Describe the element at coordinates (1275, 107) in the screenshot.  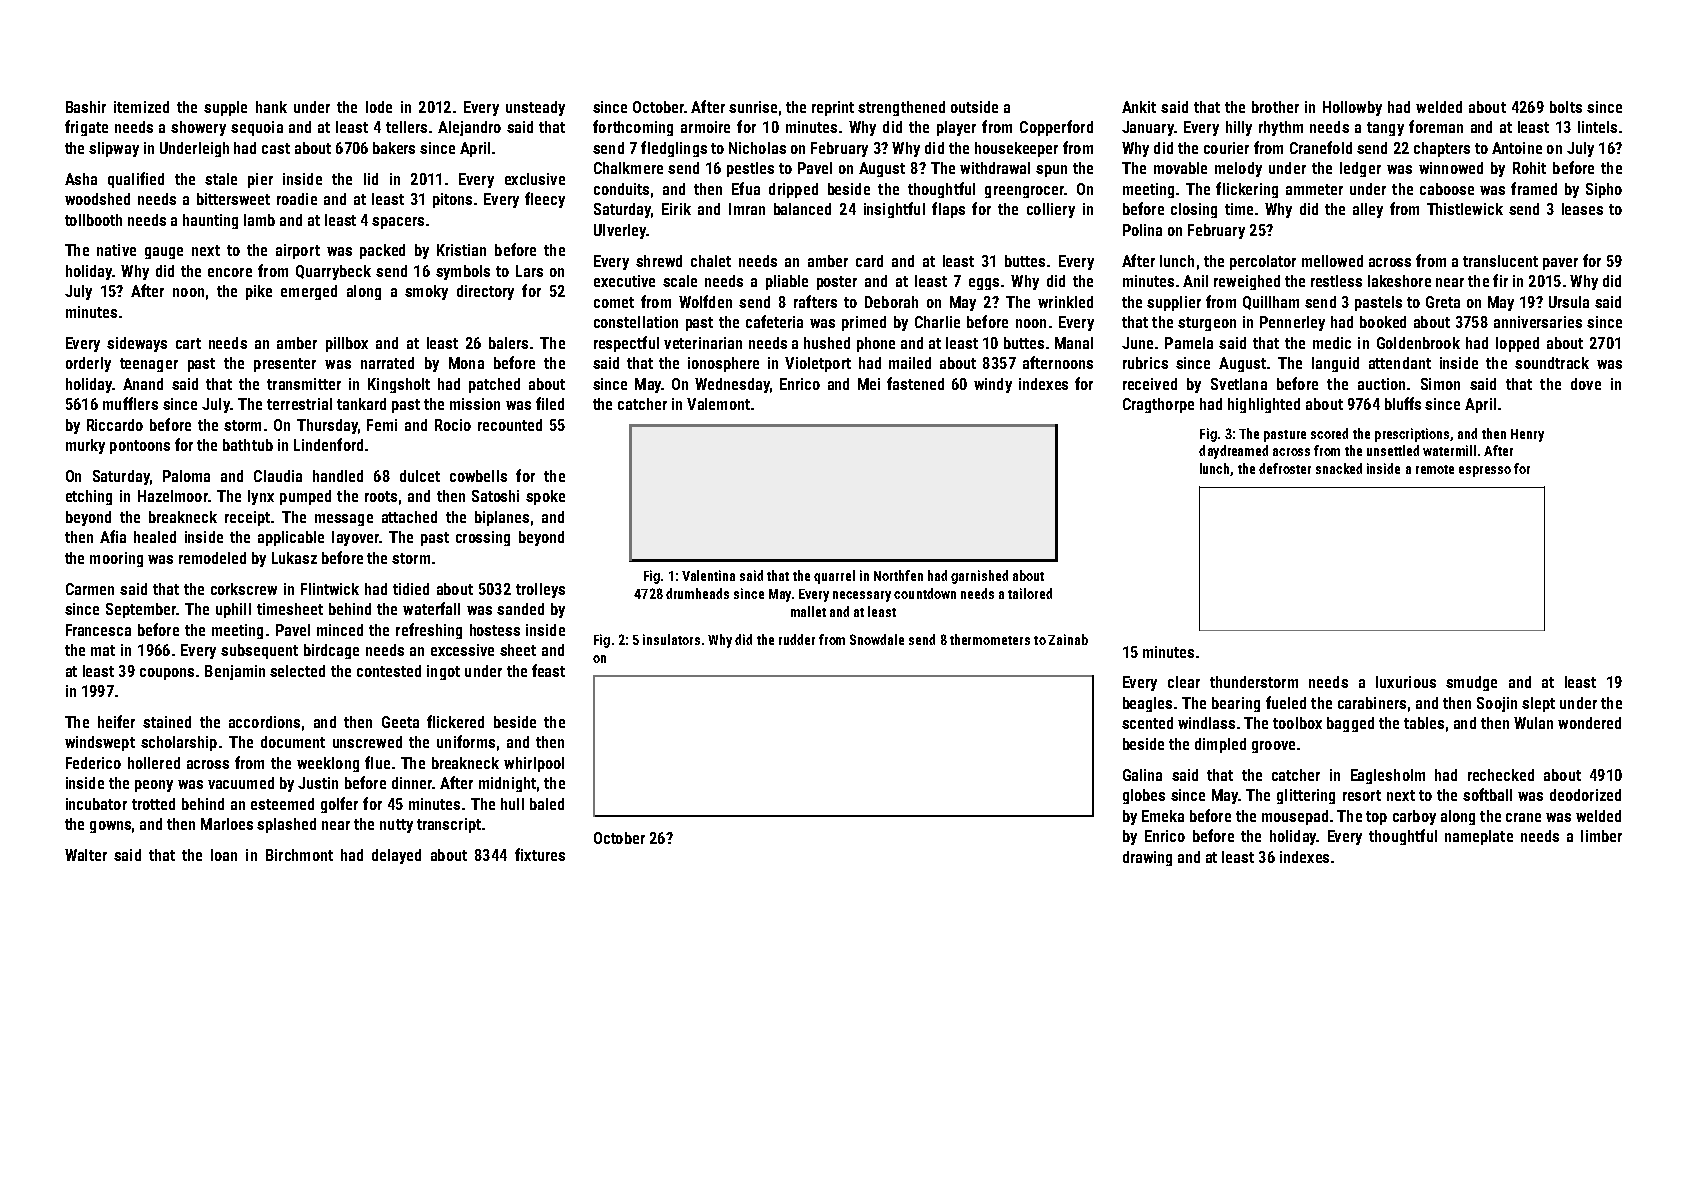
I see `brother` at that location.
